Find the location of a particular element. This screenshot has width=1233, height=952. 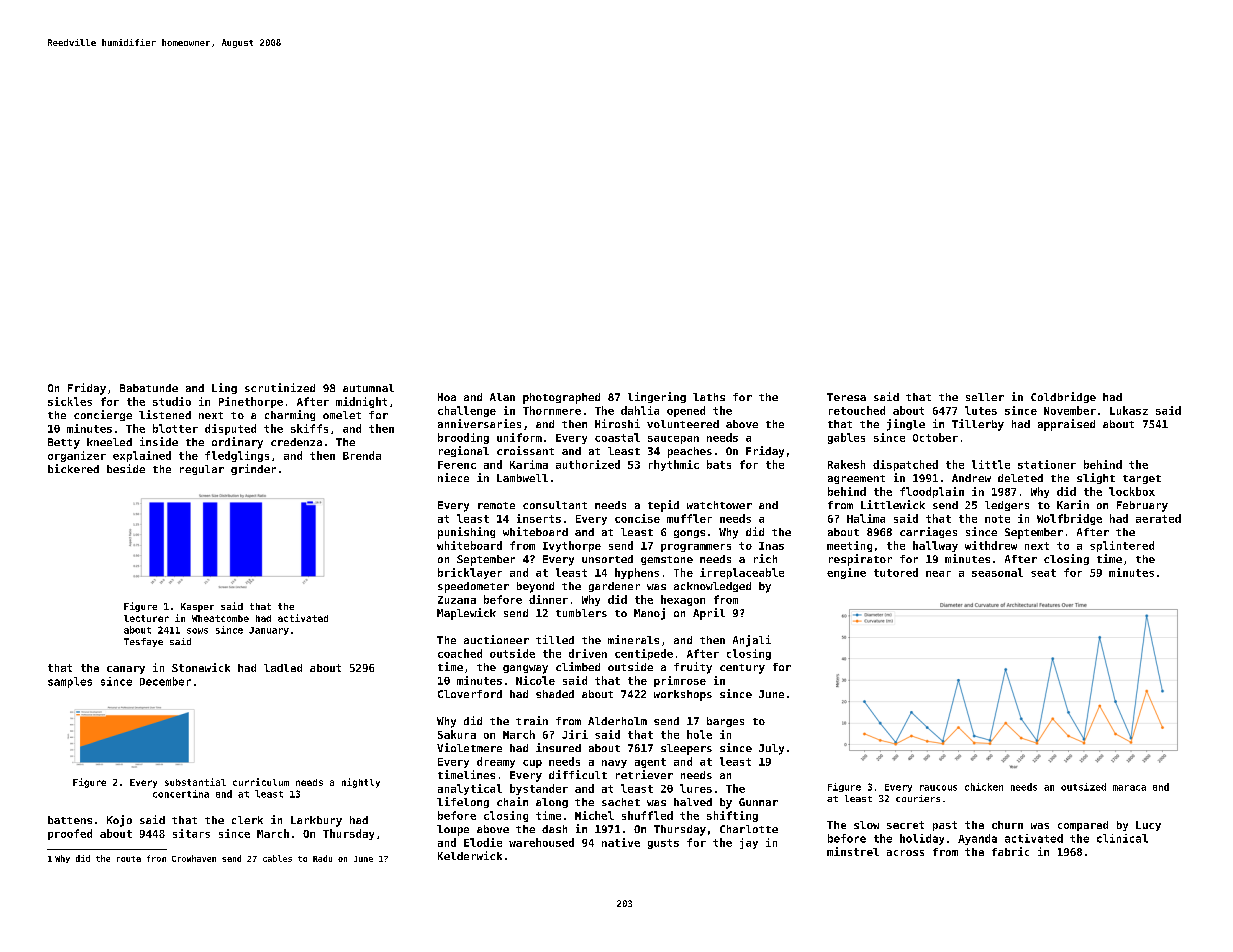

beside is located at coordinates (126, 468).
